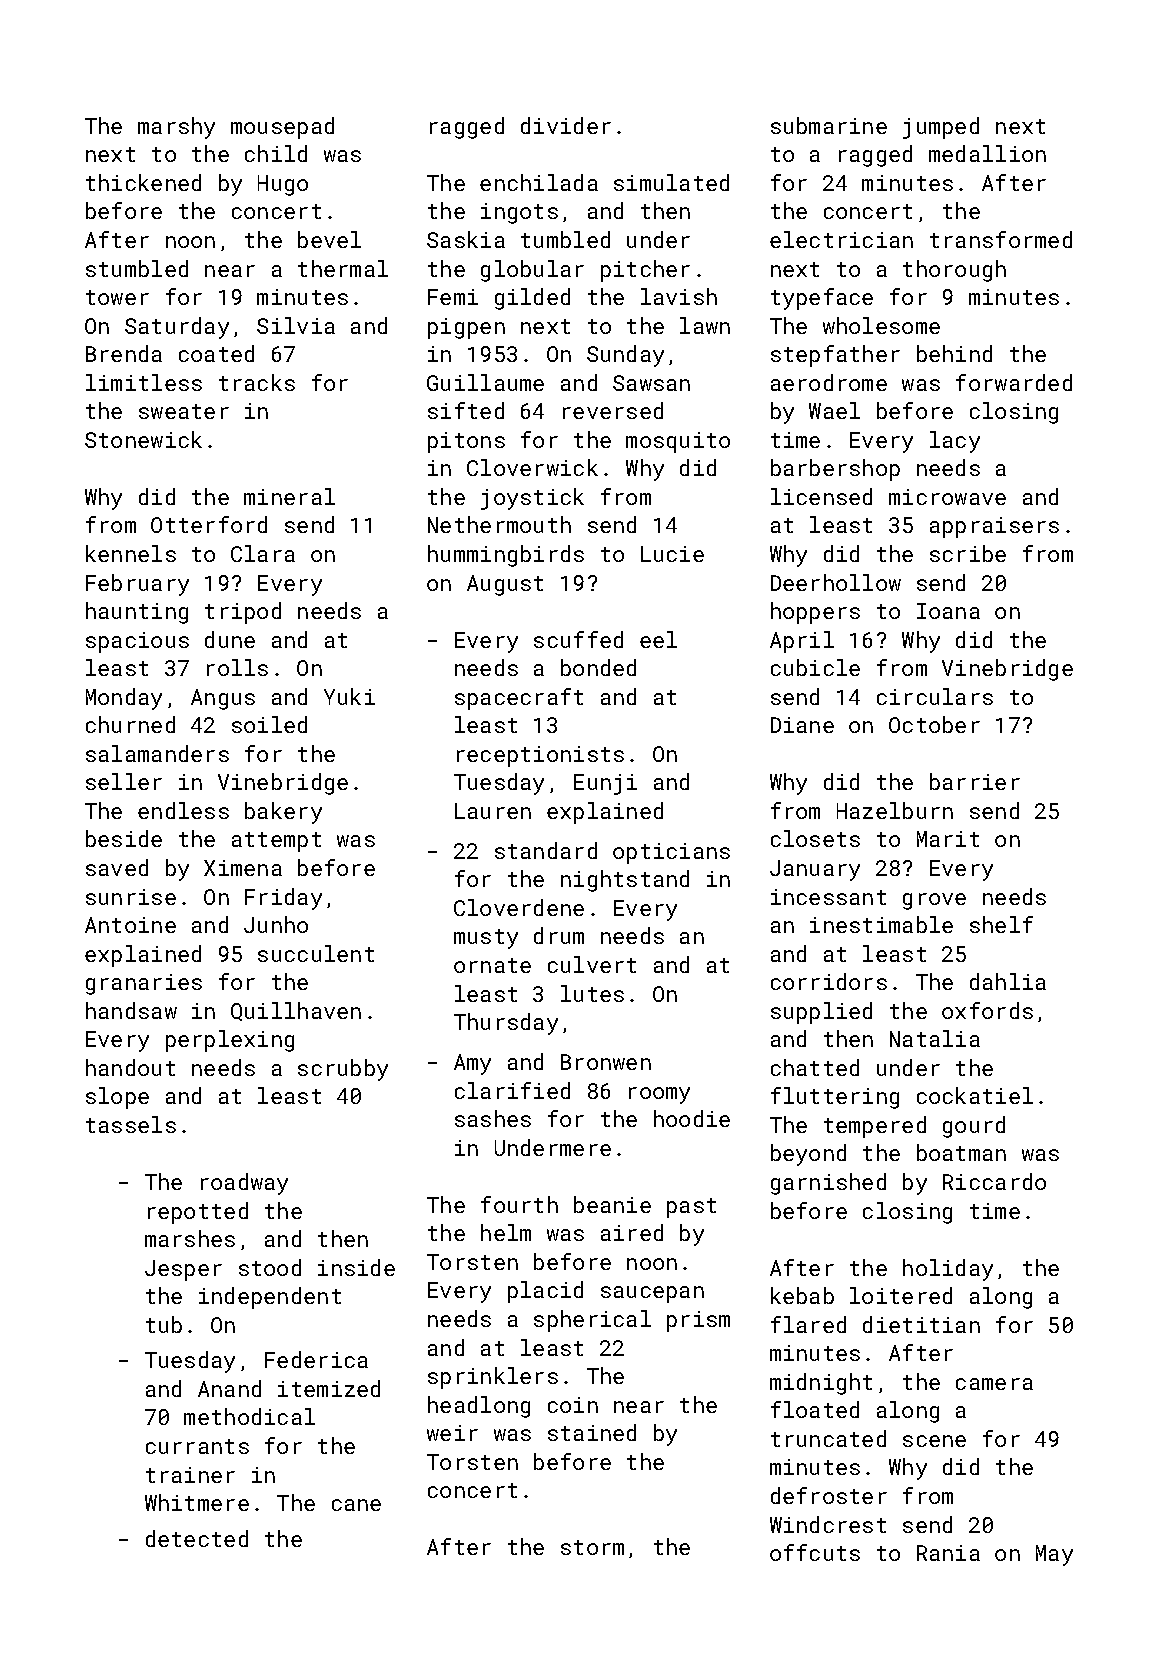  What do you see at coordinates (270, 1298) in the page?
I see `independent` at bounding box center [270, 1298].
